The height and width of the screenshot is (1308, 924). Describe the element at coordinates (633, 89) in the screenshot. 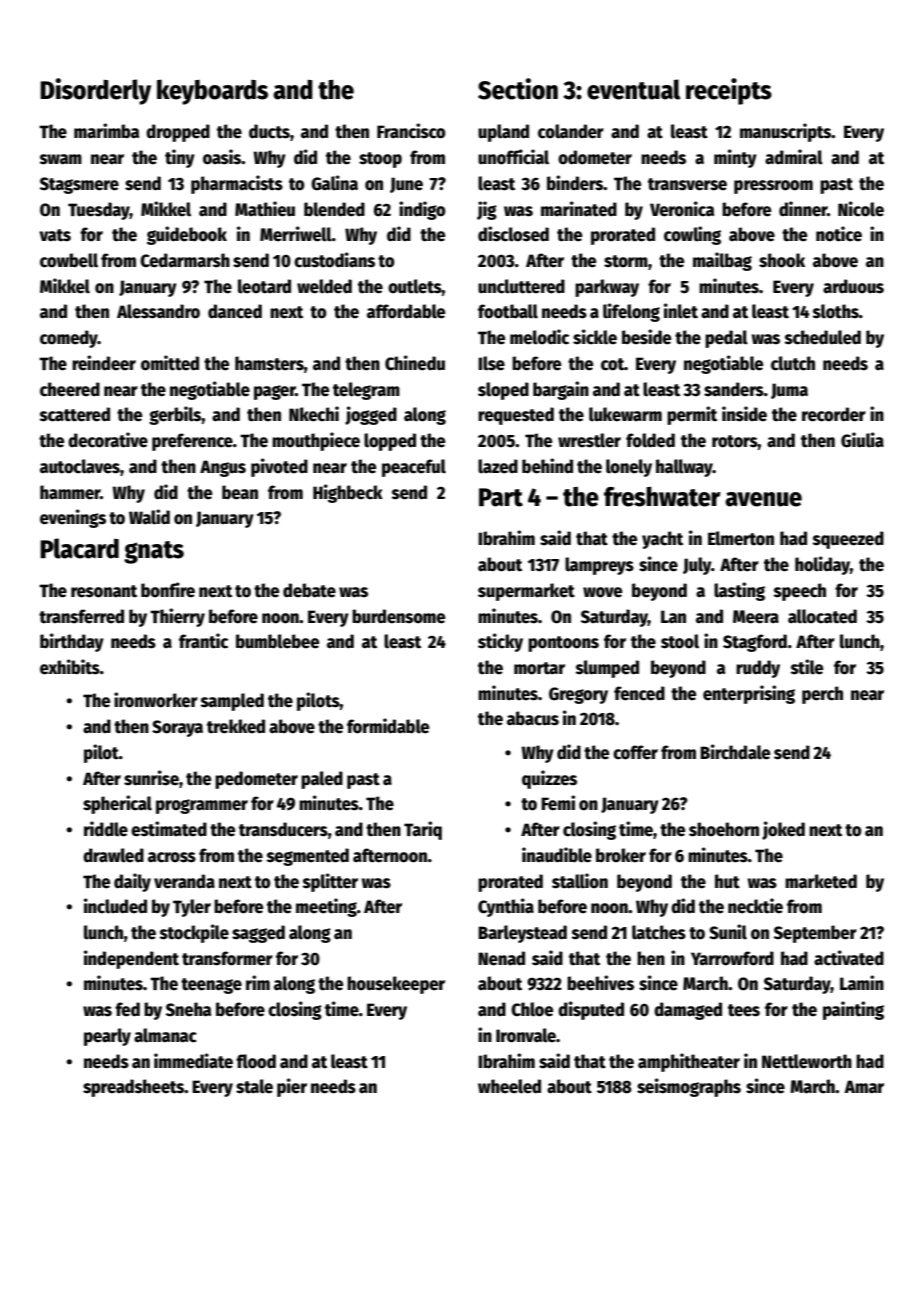

I see `eventual` at that location.
